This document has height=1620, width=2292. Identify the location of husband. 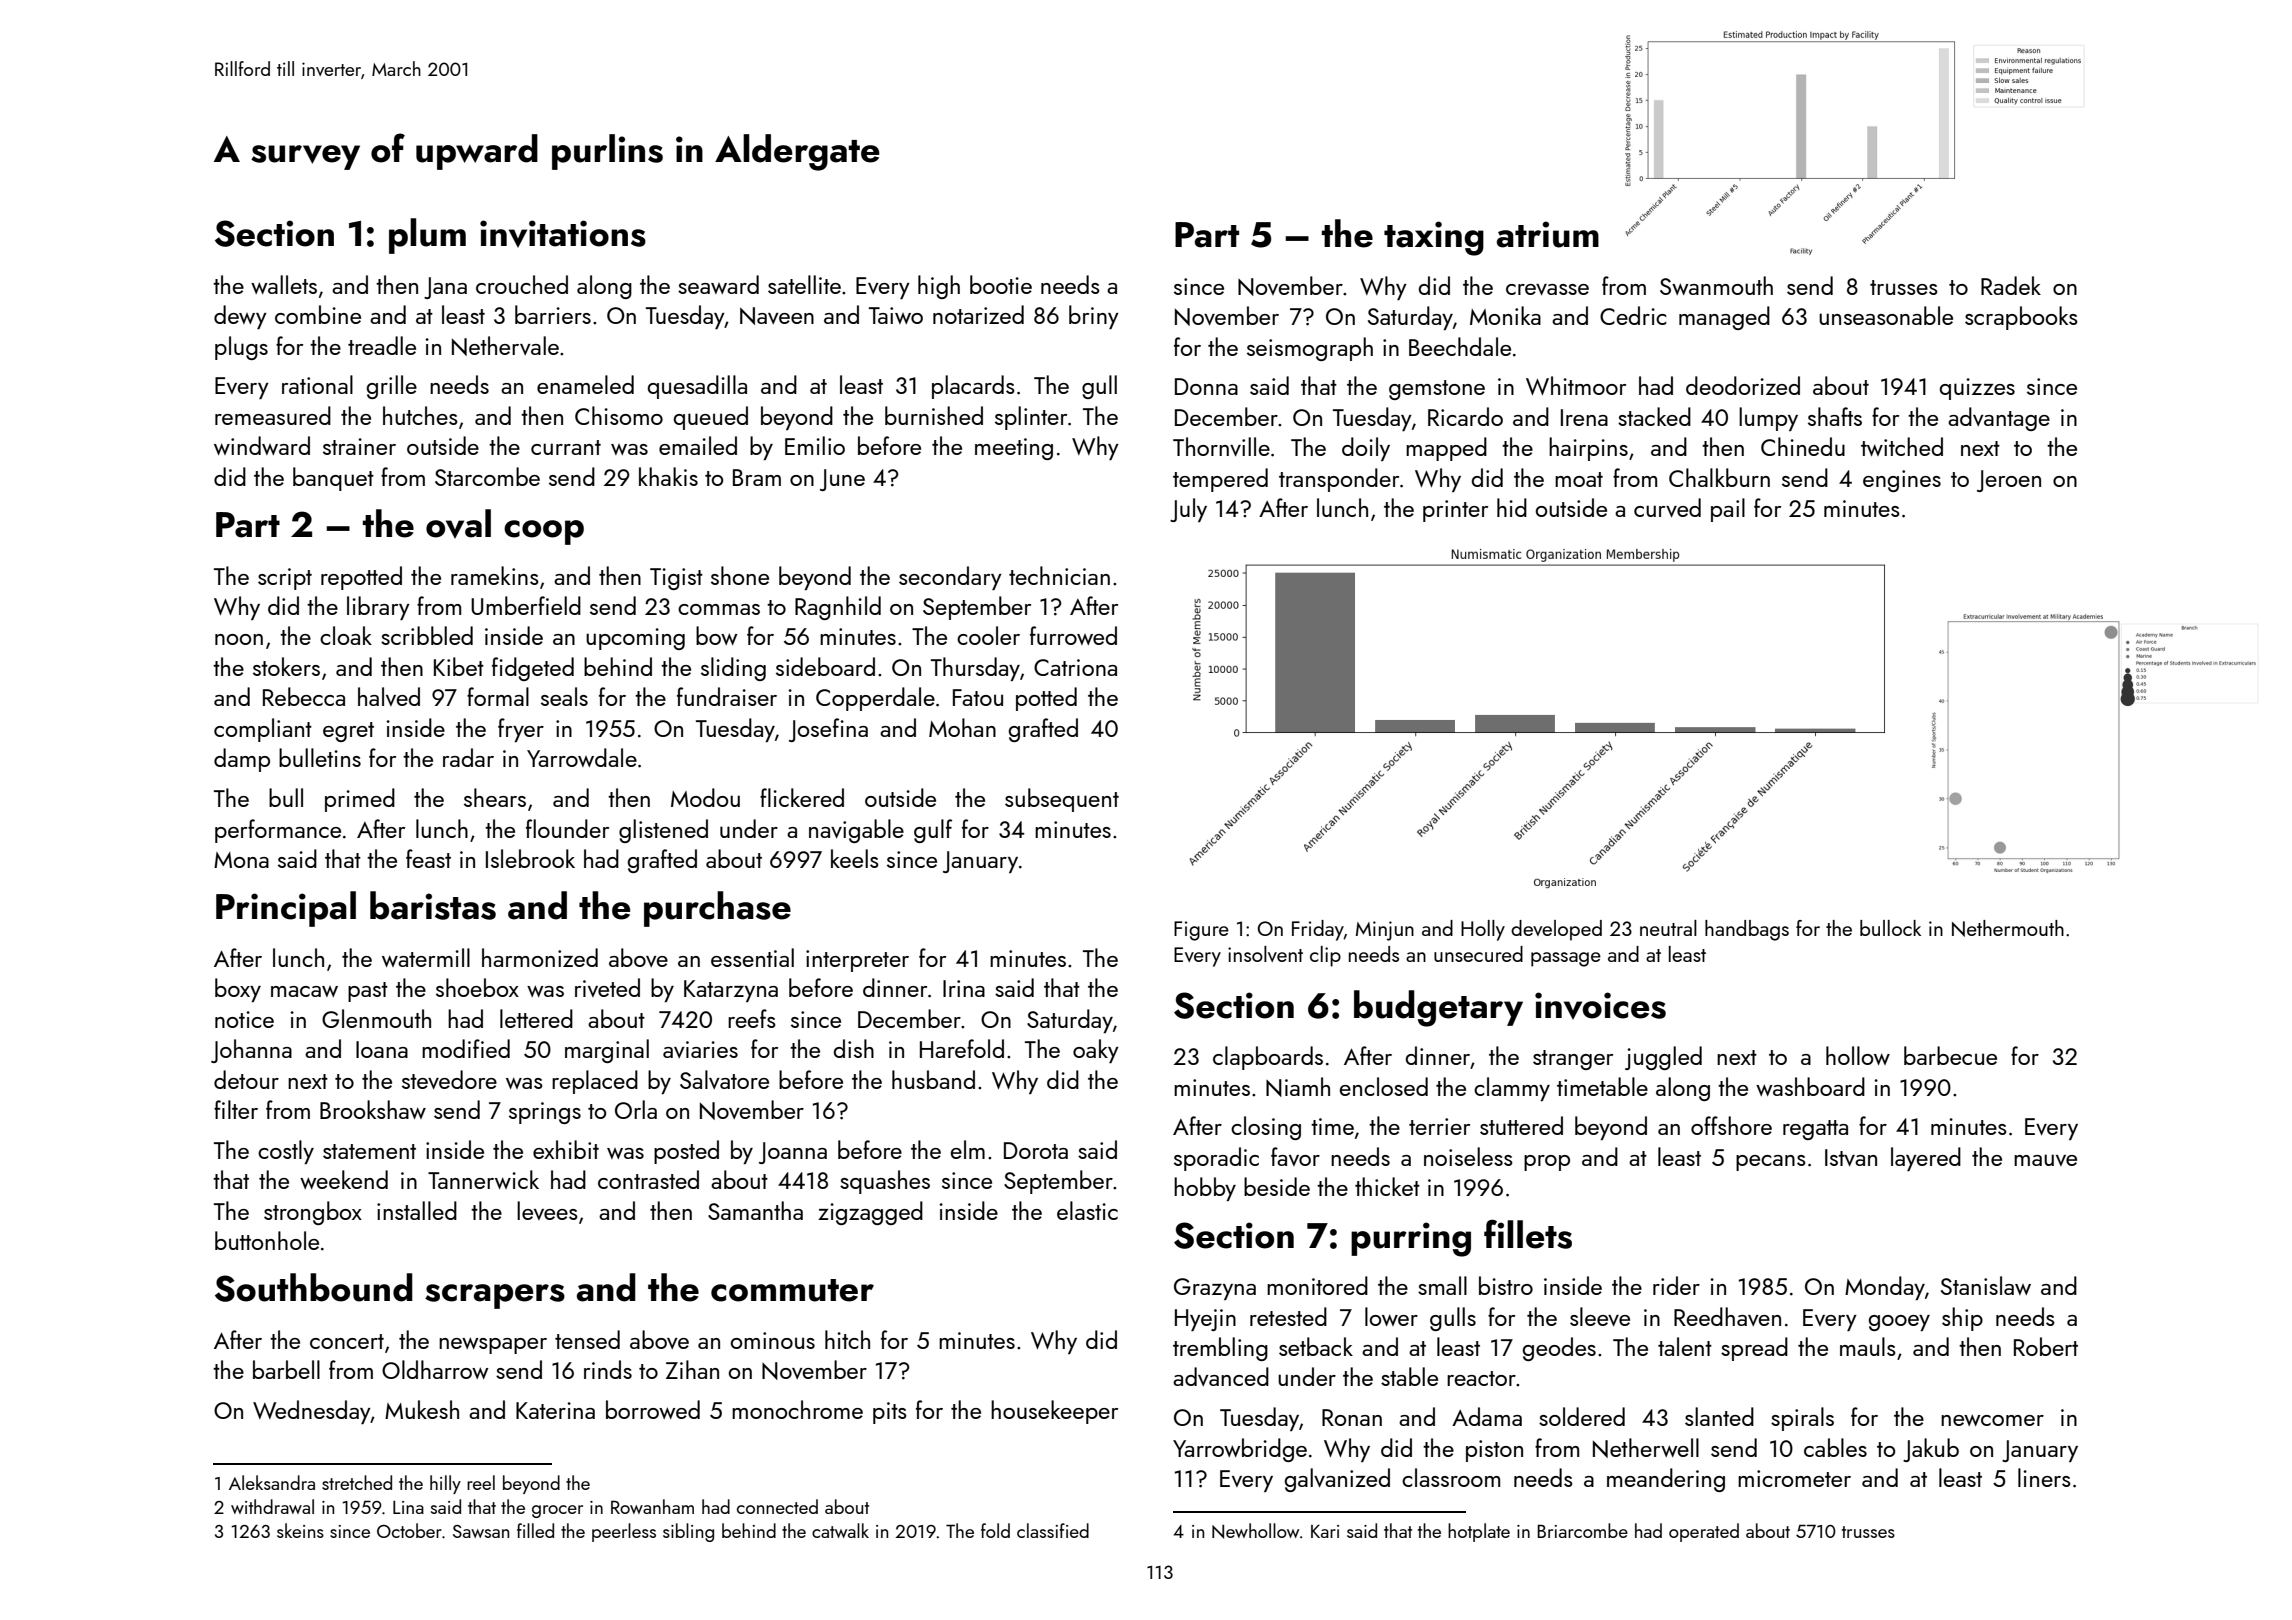
(933, 1079).
